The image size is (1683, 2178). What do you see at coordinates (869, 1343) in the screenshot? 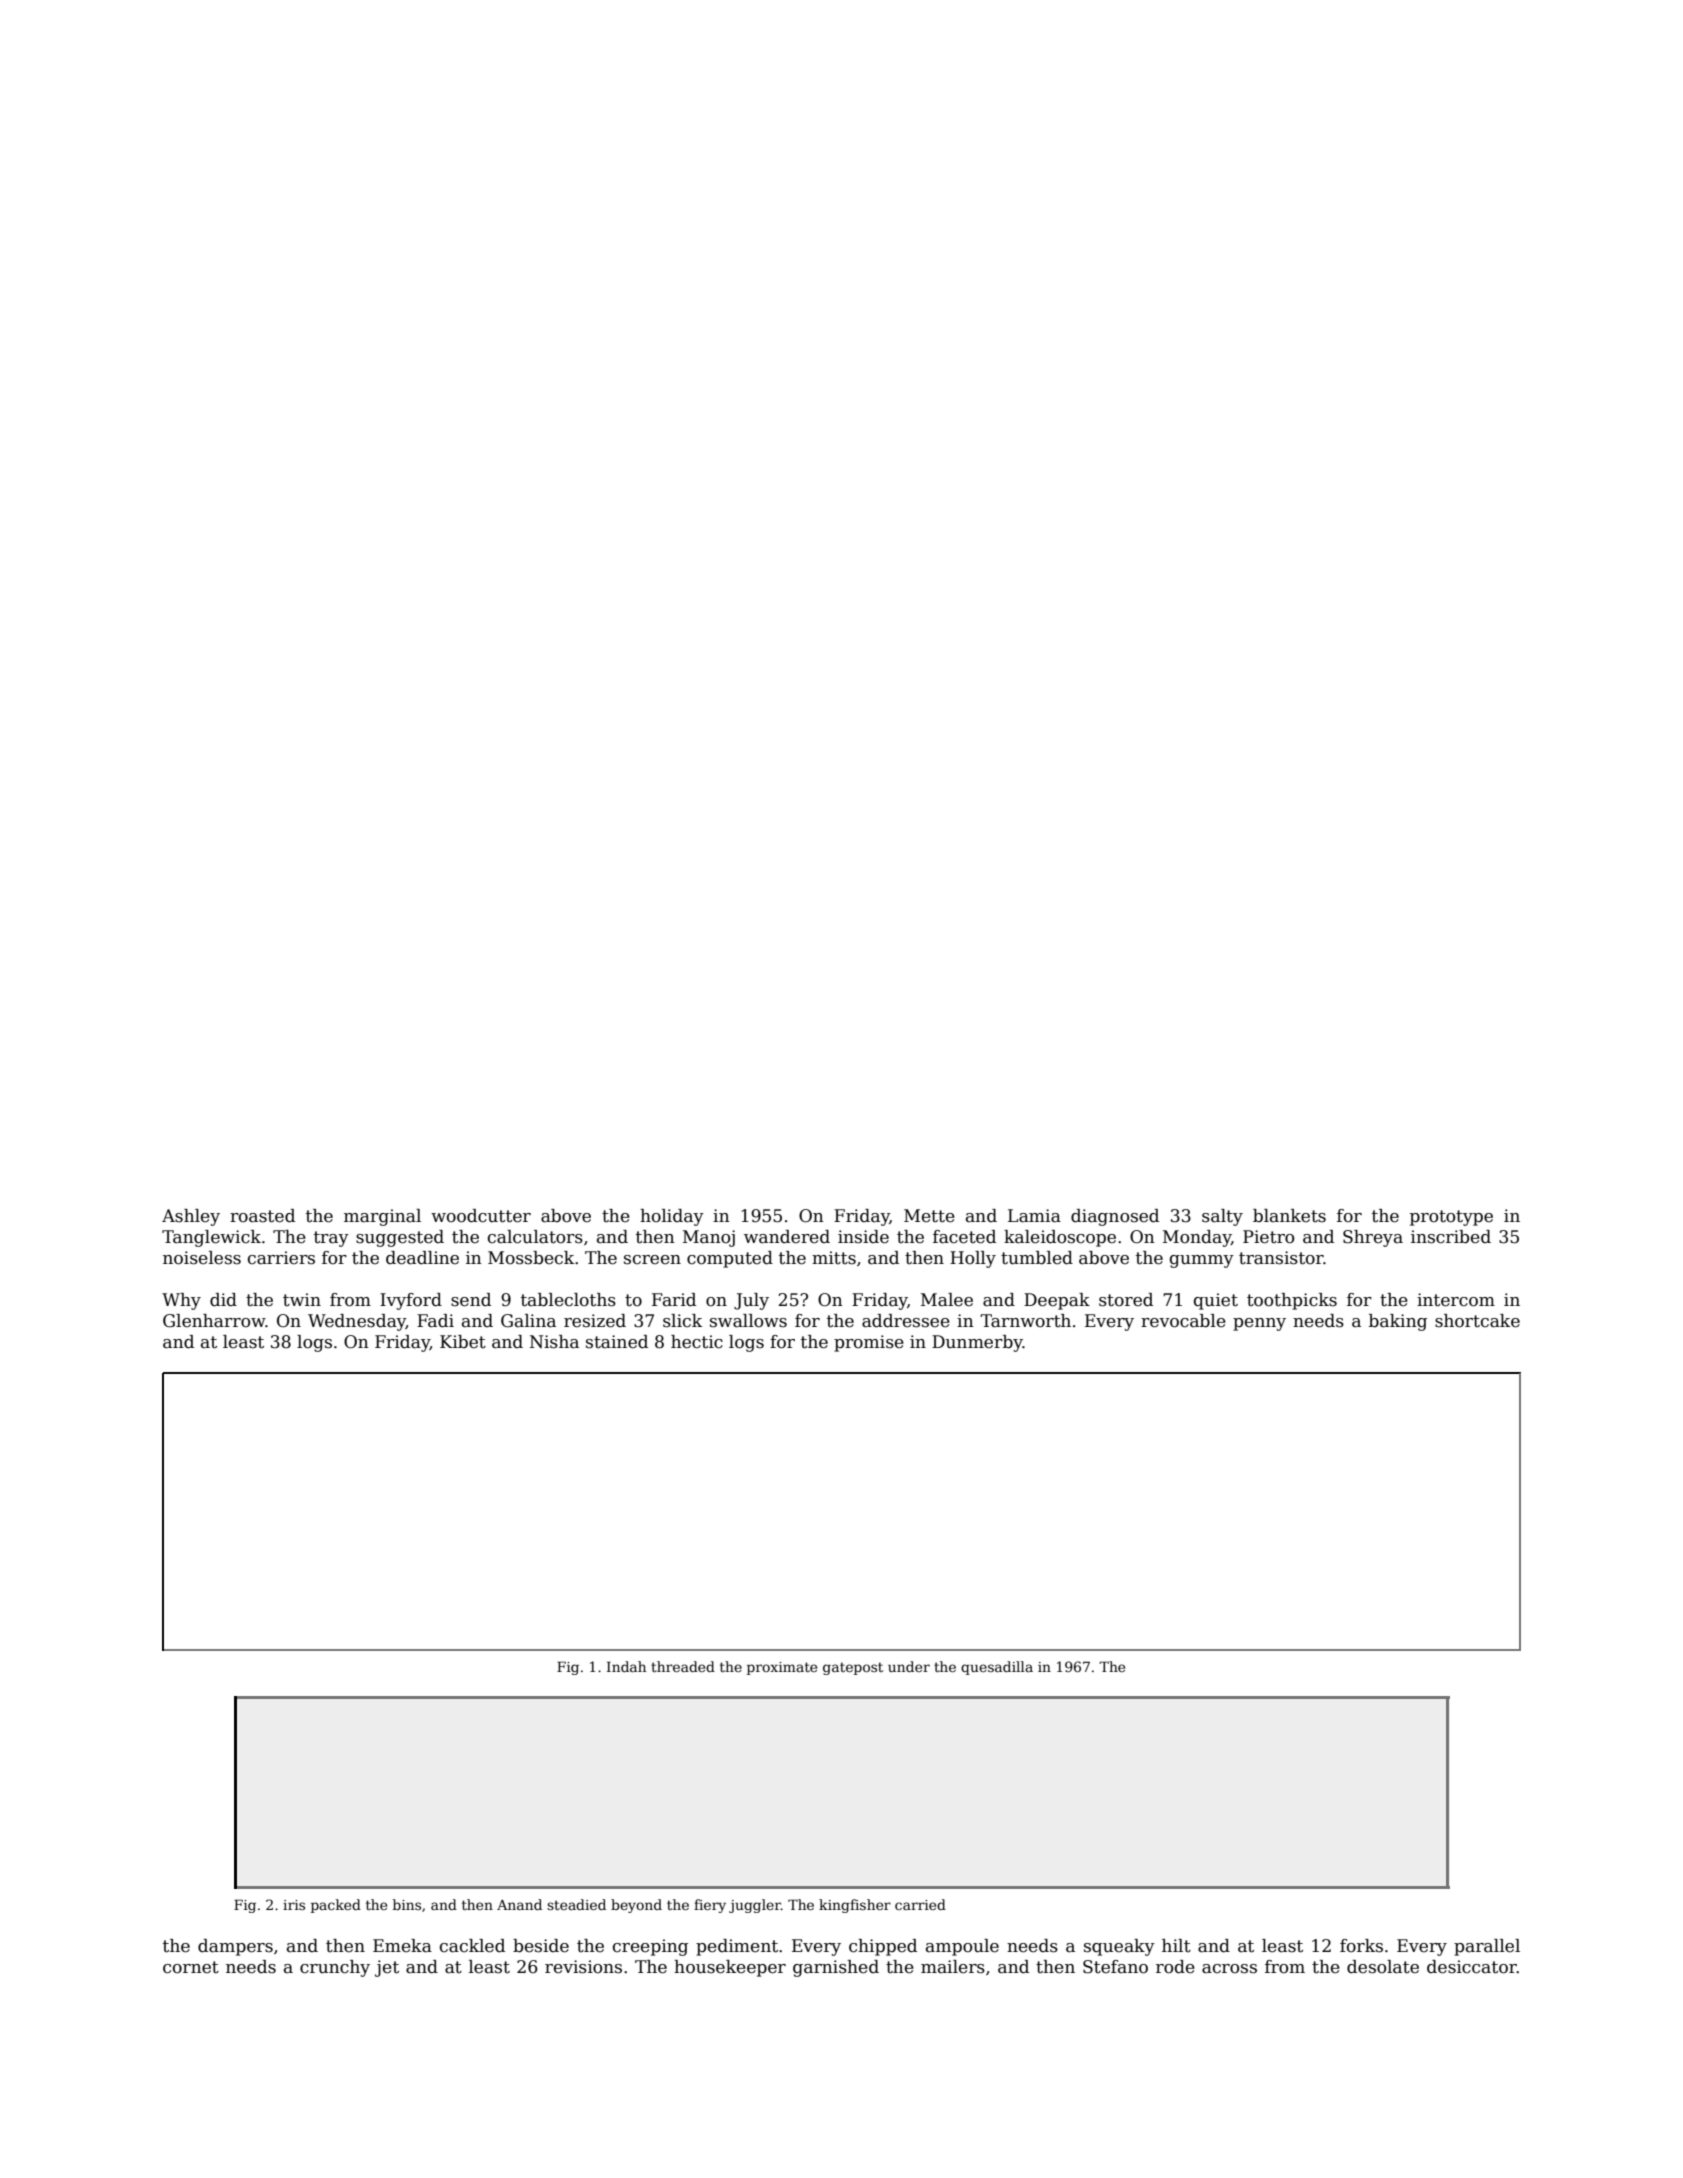
I see `promise` at bounding box center [869, 1343].
